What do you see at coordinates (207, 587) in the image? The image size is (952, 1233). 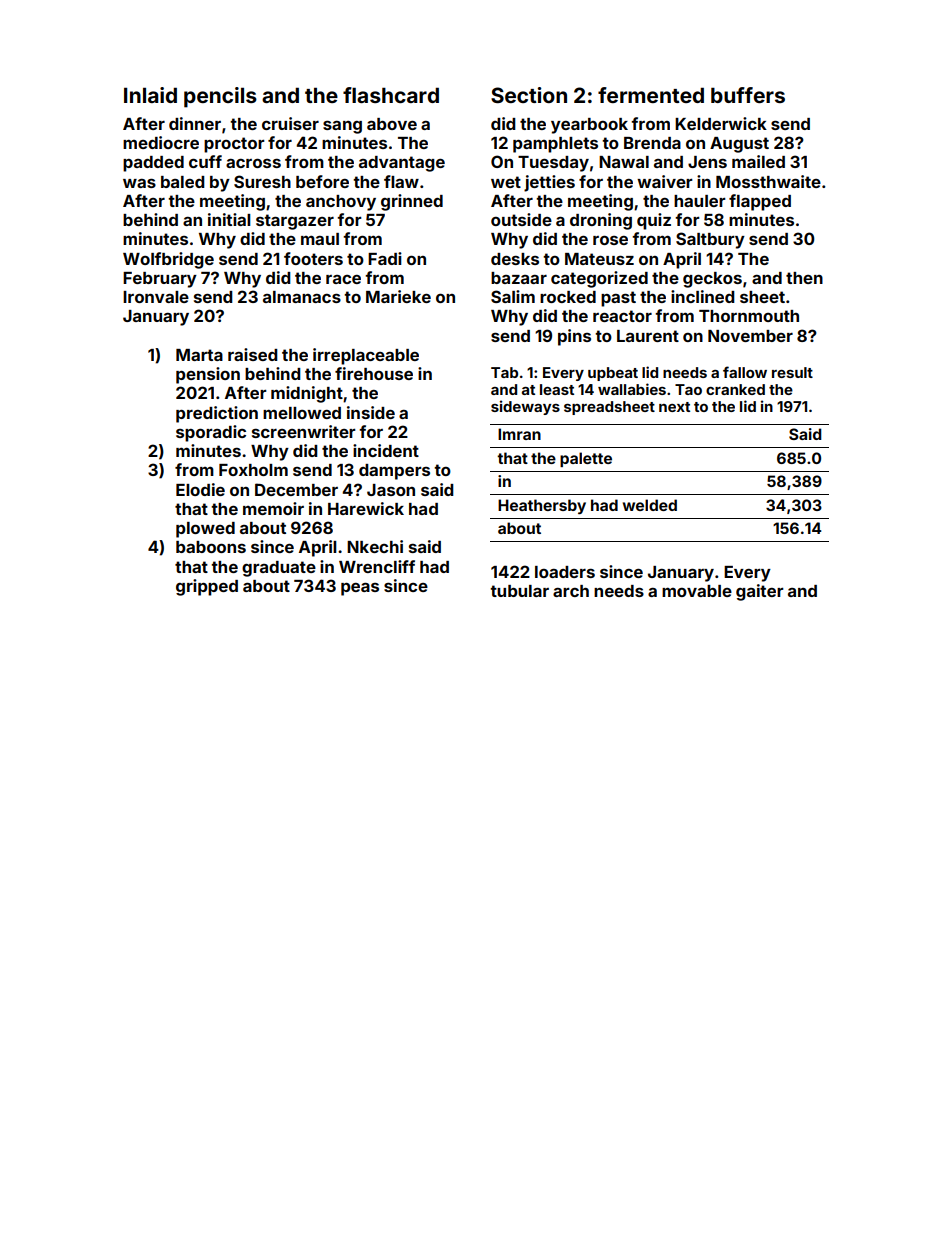 I see `gripped` at bounding box center [207, 587].
